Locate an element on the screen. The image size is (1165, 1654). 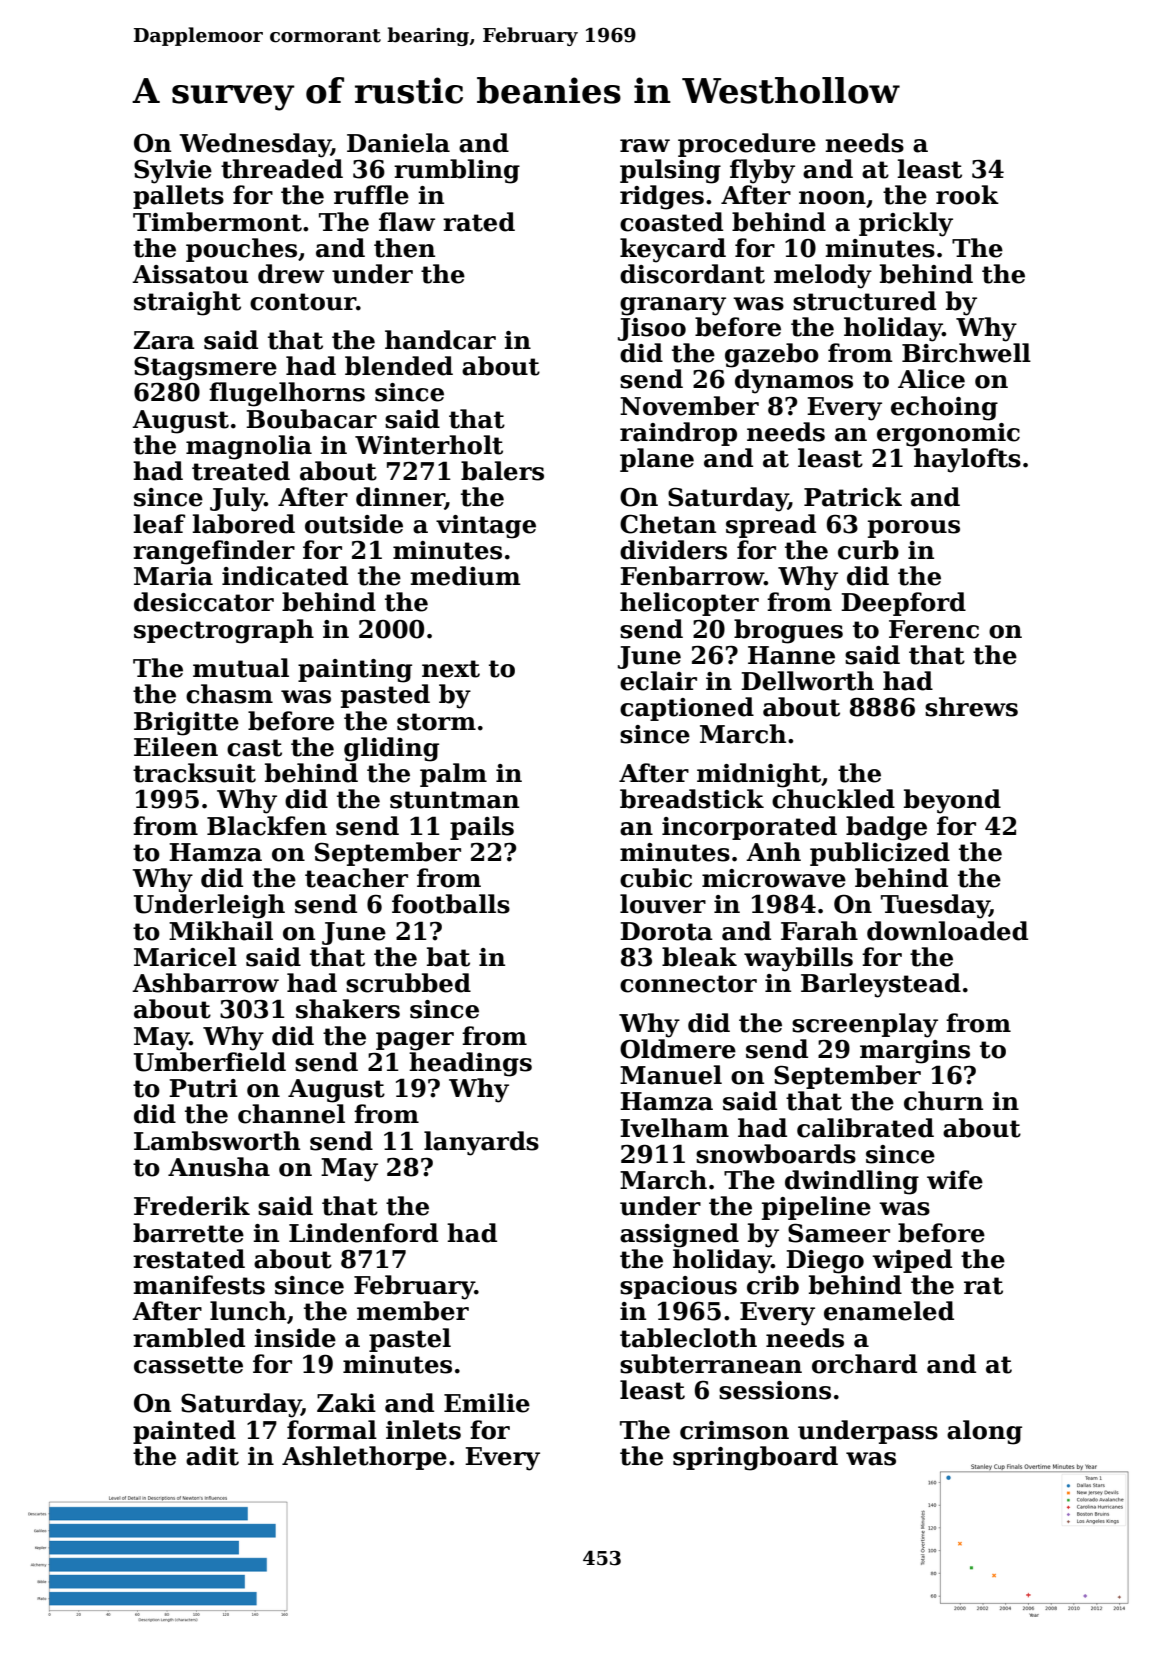
inside is located at coordinates (295, 1338).
